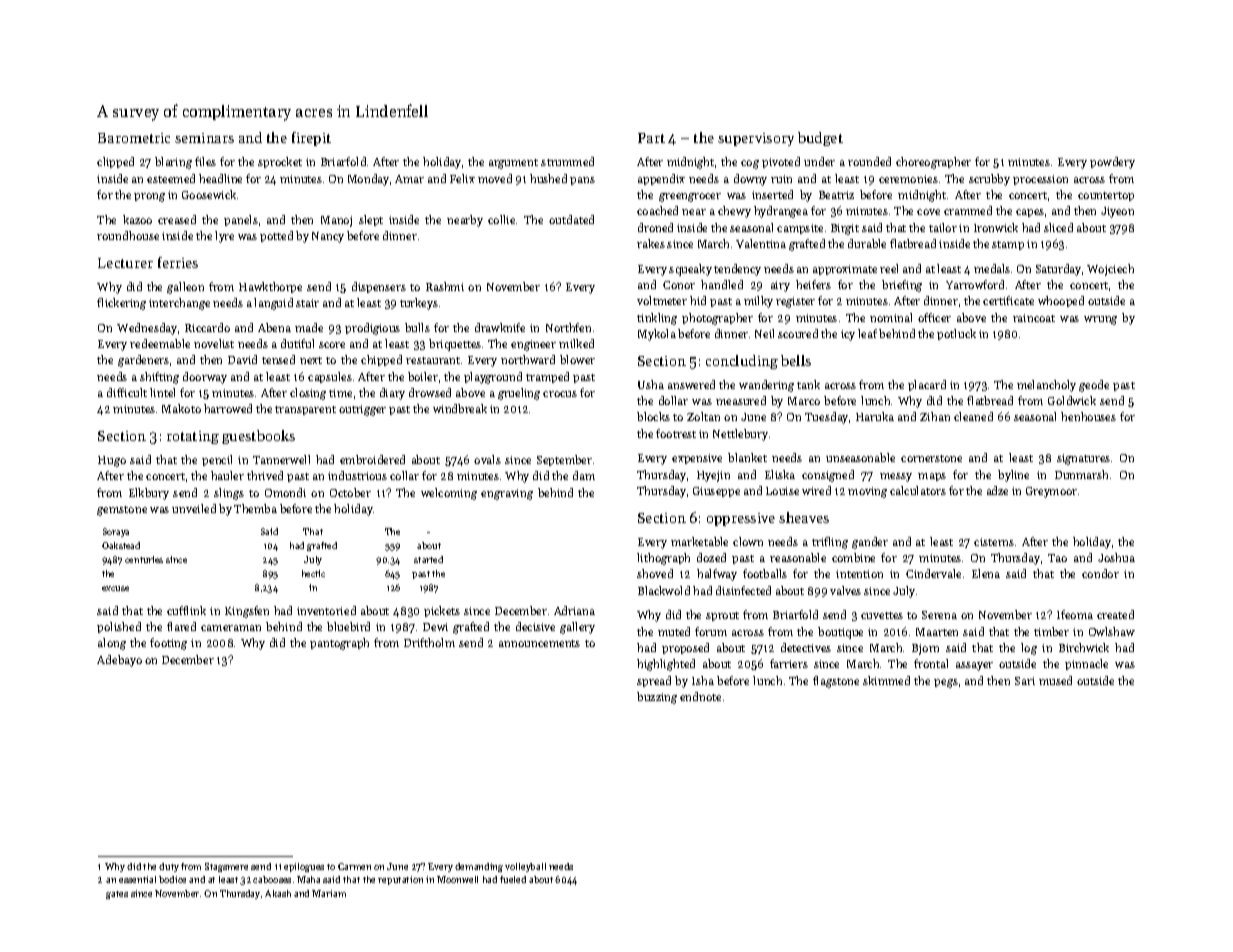  What do you see at coordinates (1083, 459) in the screenshot?
I see `signatures` at bounding box center [1083, 459].
